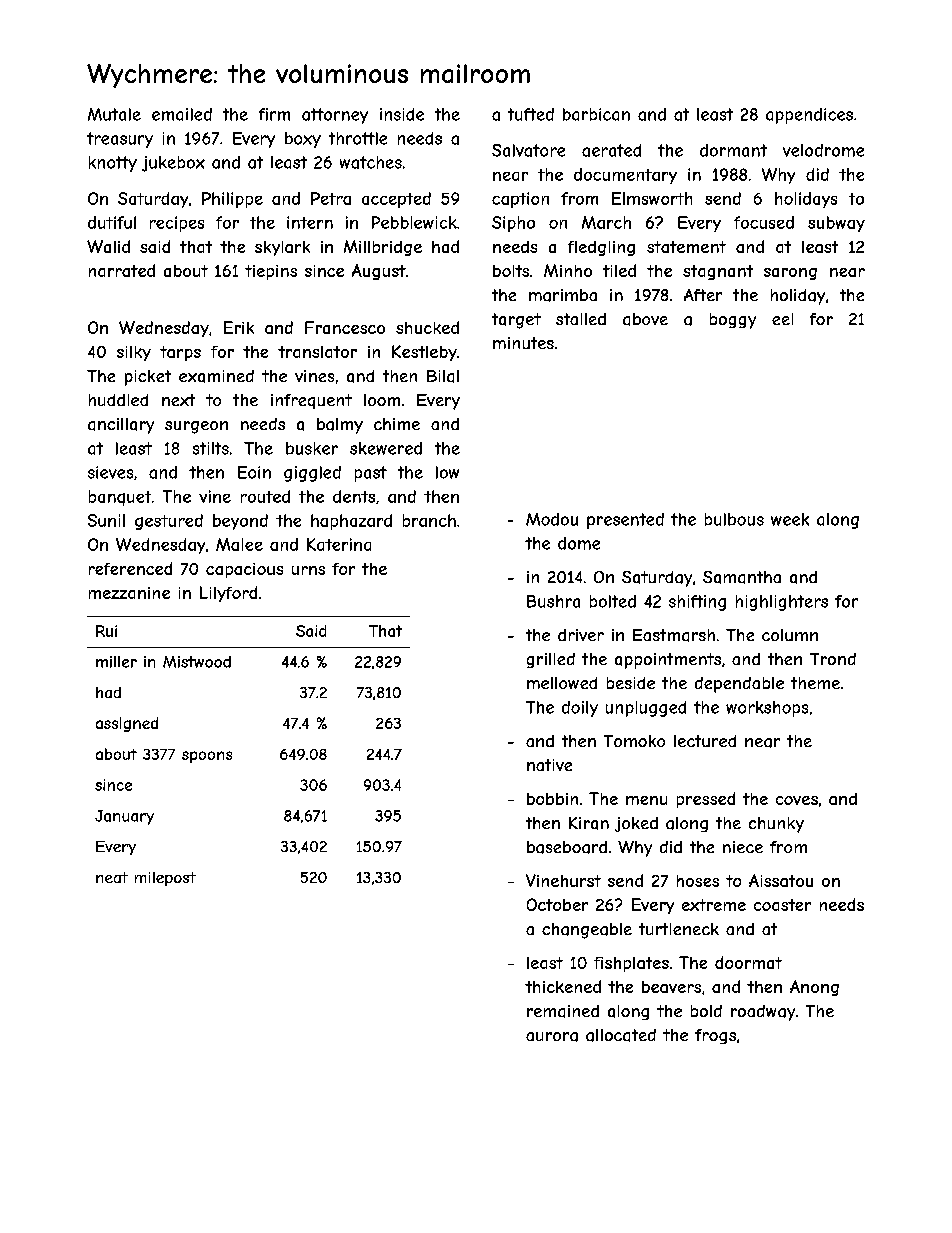 The image size is (952, 1233). I want to click on hoses, so click(698, 881).
